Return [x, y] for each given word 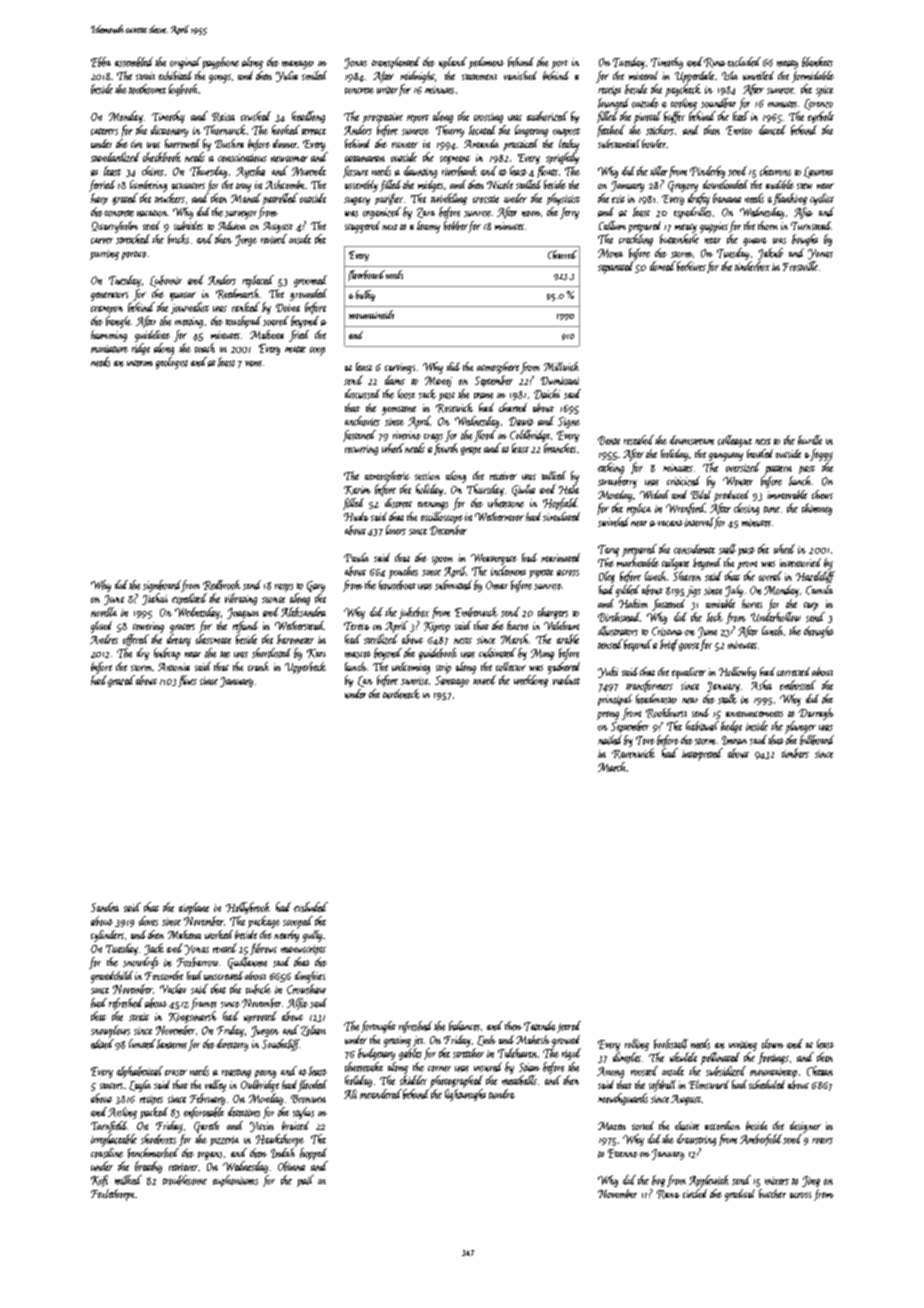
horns [752, 603]
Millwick [561, 366]
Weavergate [494, 559]
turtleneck [401, 694]
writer [387, 90]
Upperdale [694, 77]
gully [312, 936]
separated [616, 267]
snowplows [110, 1031]
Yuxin [262, 1127]
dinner [285, 143]
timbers [795, 753]
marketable [638, 562]
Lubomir [166, 281]
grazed [121, 681]
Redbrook [221, 585]
